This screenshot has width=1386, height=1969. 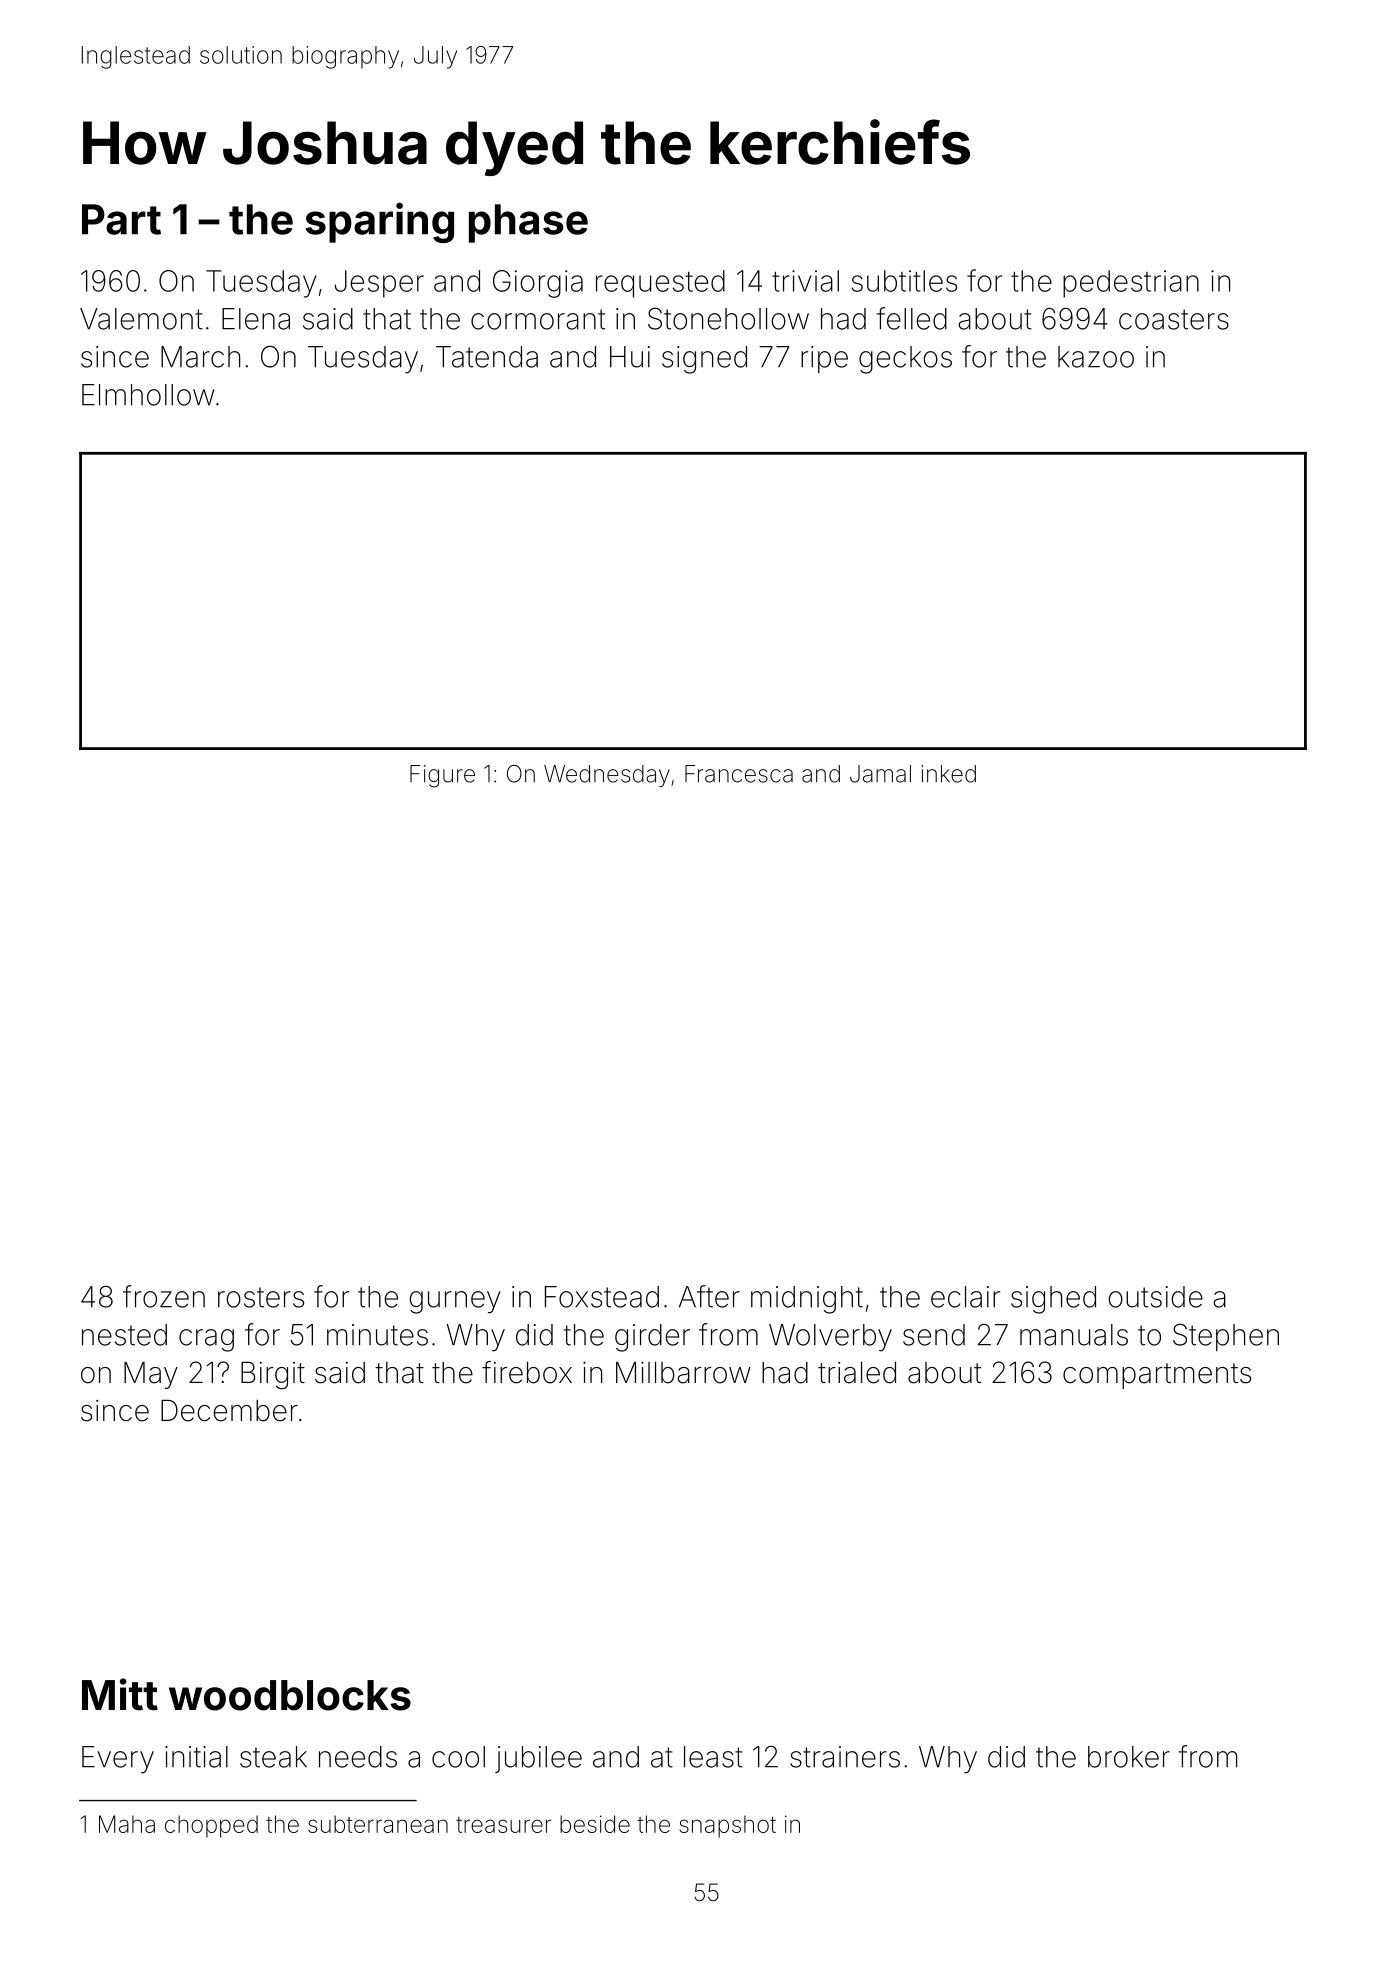 I want to click on subterranean, so click(x=378, y=1824).
